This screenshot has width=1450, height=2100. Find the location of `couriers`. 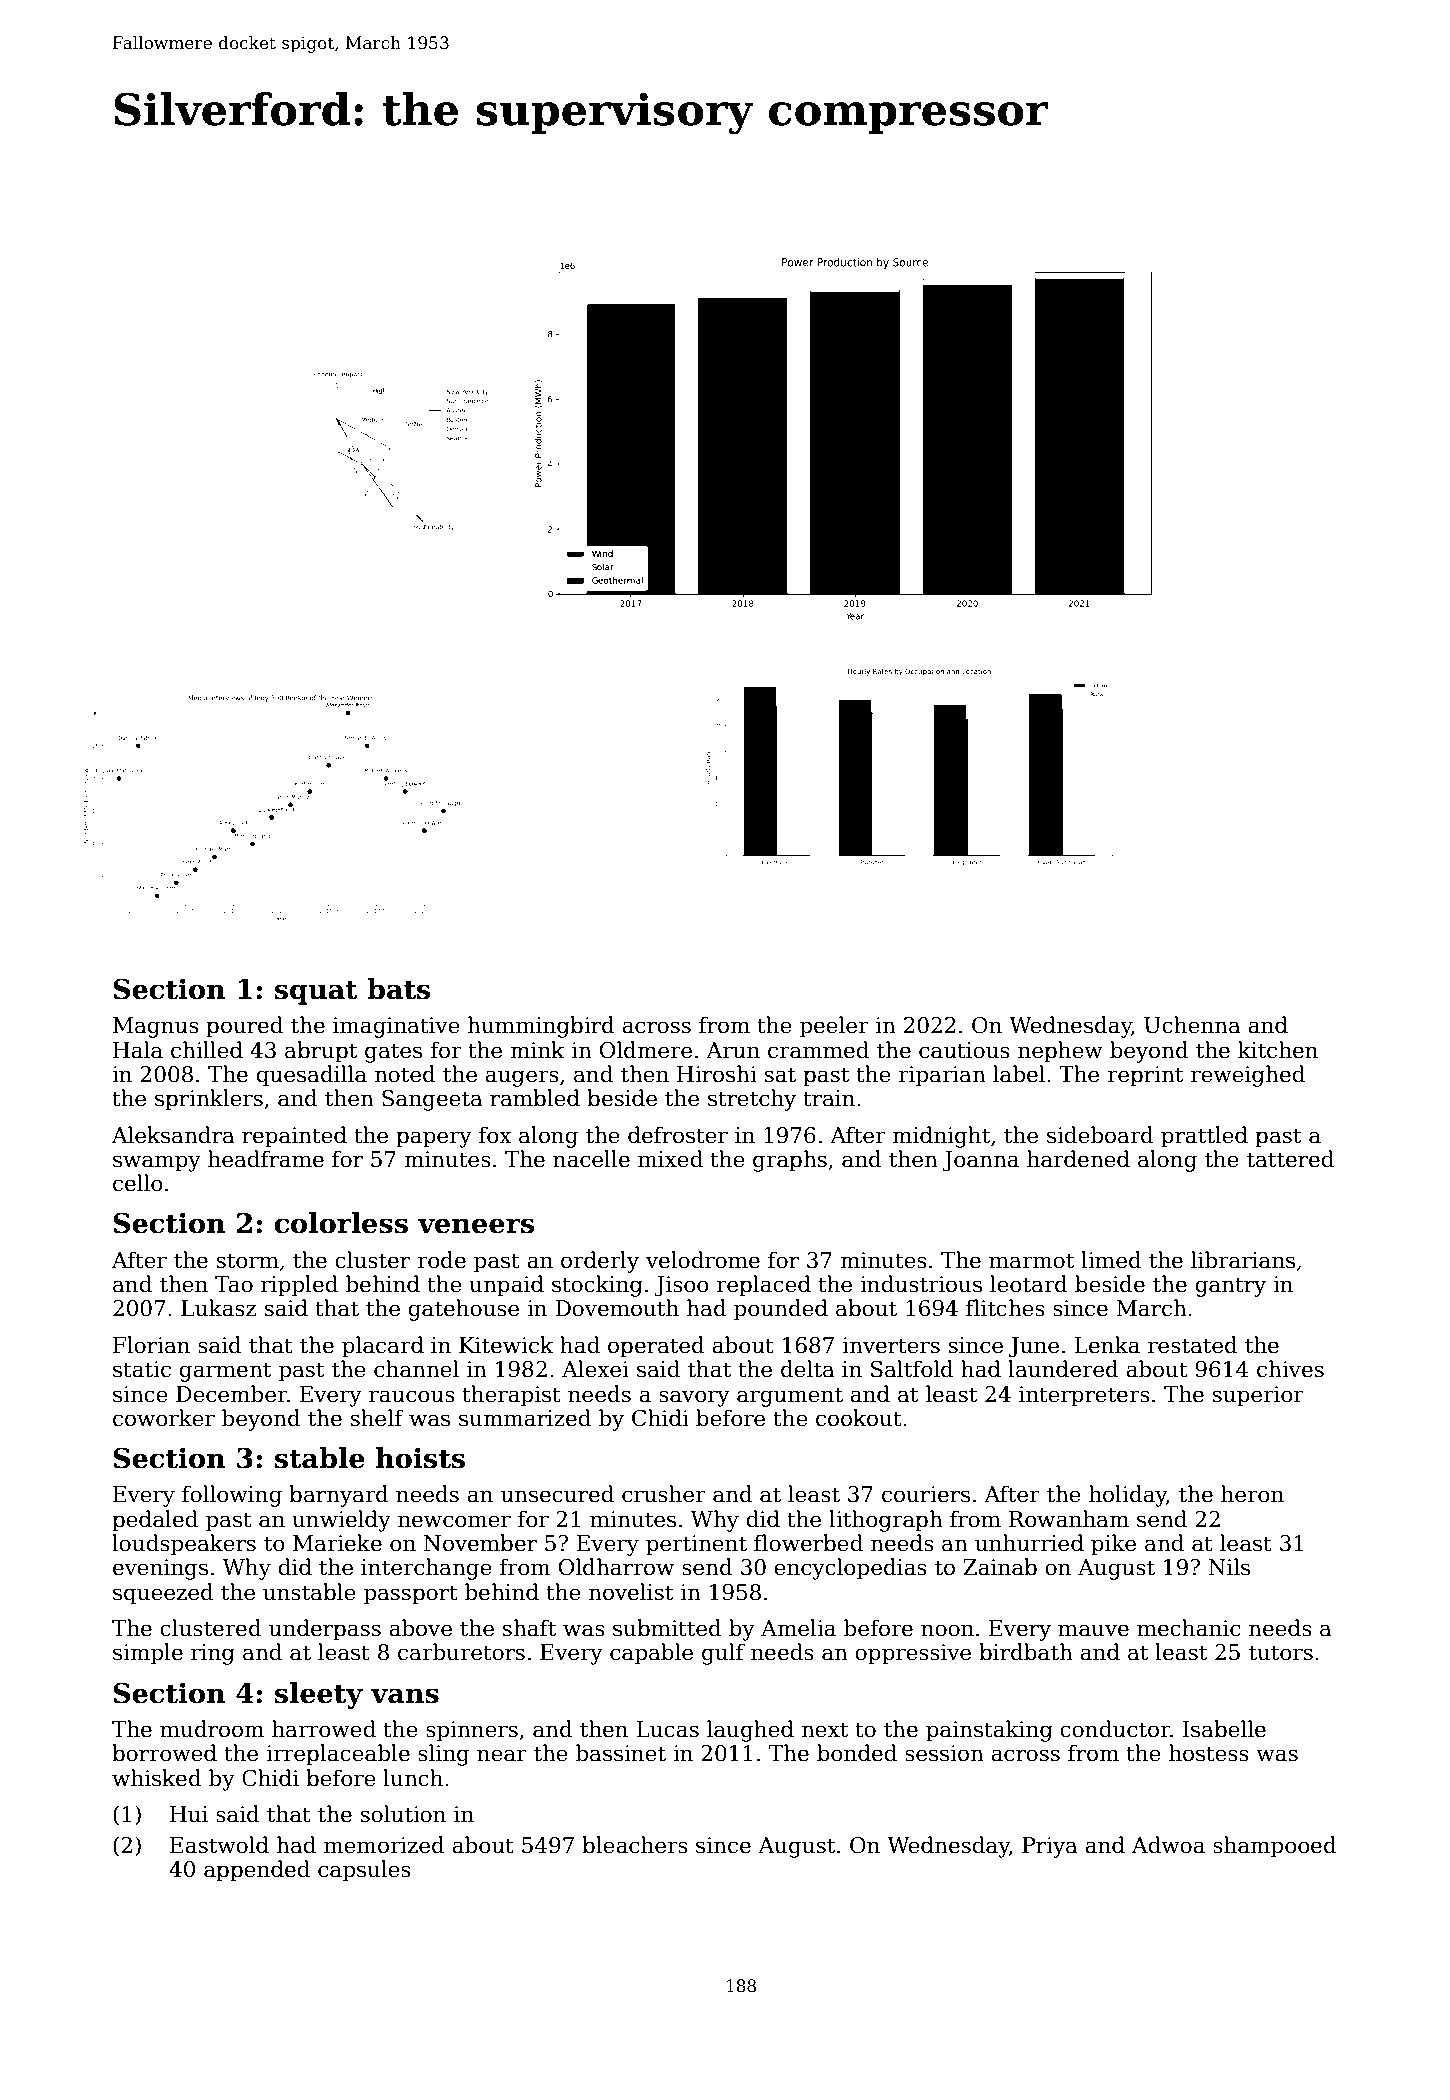

couriers is located at coordinates (926, 1494).
